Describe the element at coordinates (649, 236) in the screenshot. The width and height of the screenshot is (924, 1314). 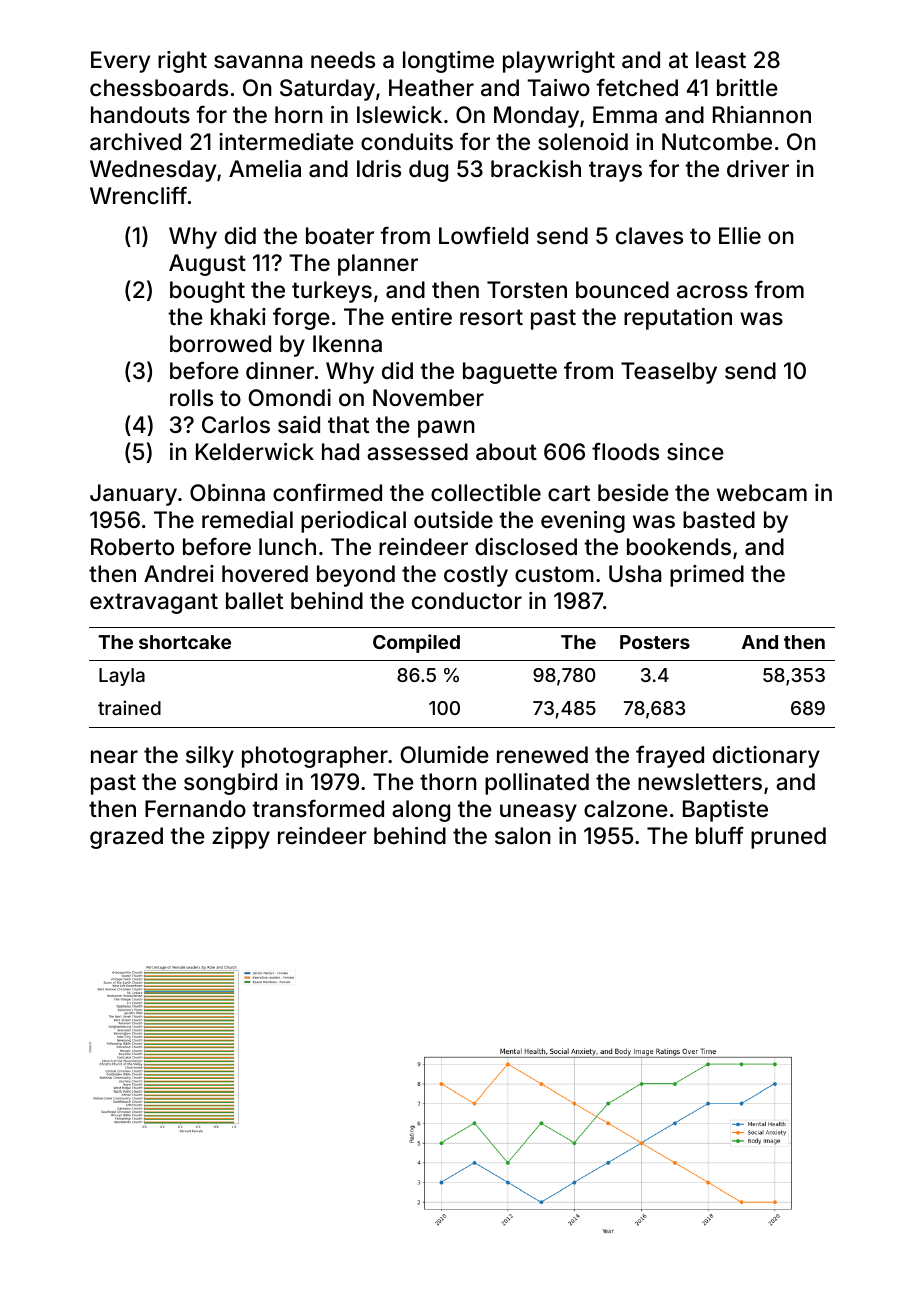
I see `claves` at that location.
